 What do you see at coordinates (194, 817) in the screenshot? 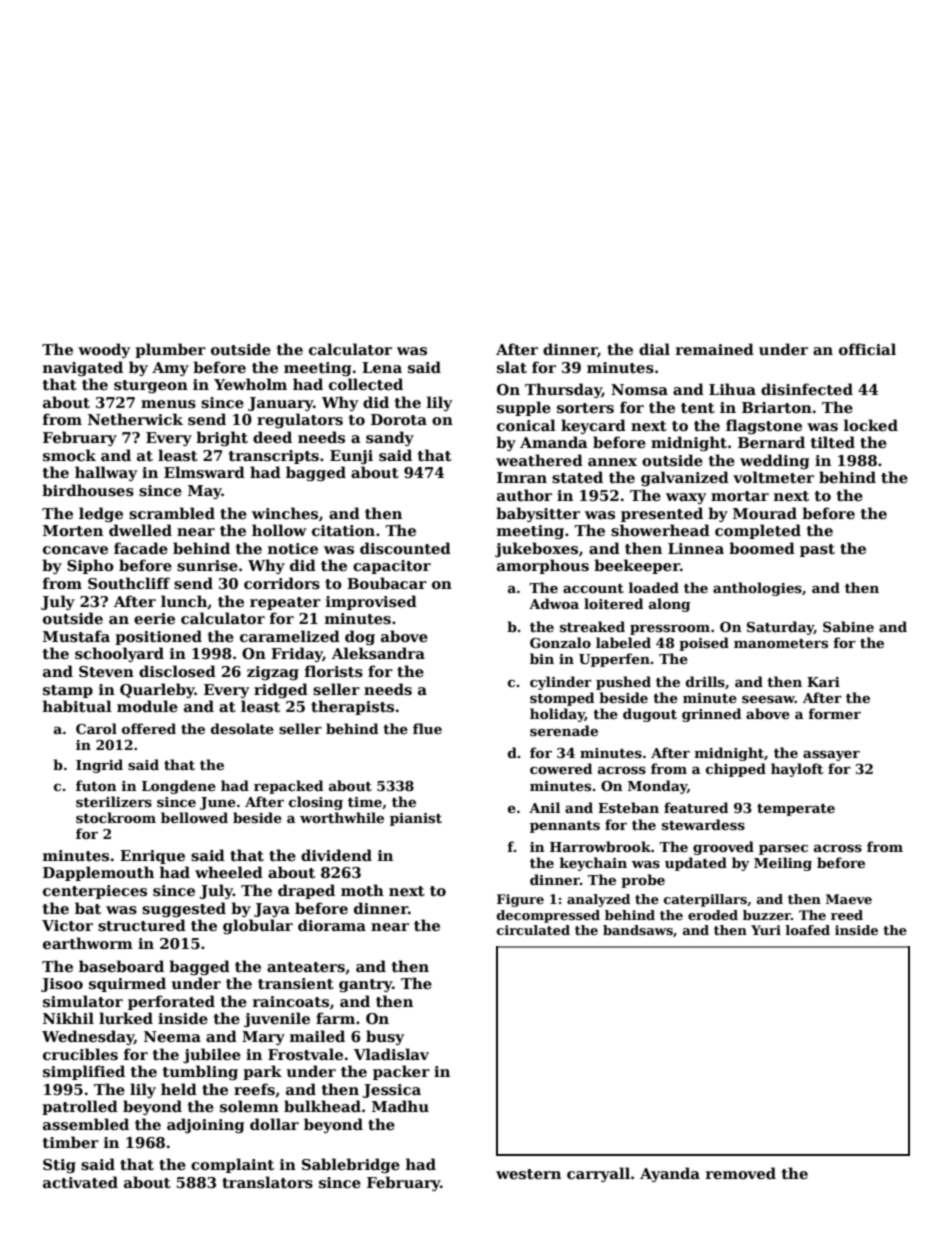
I see `bellowed` at bounding box center [194, 817].
